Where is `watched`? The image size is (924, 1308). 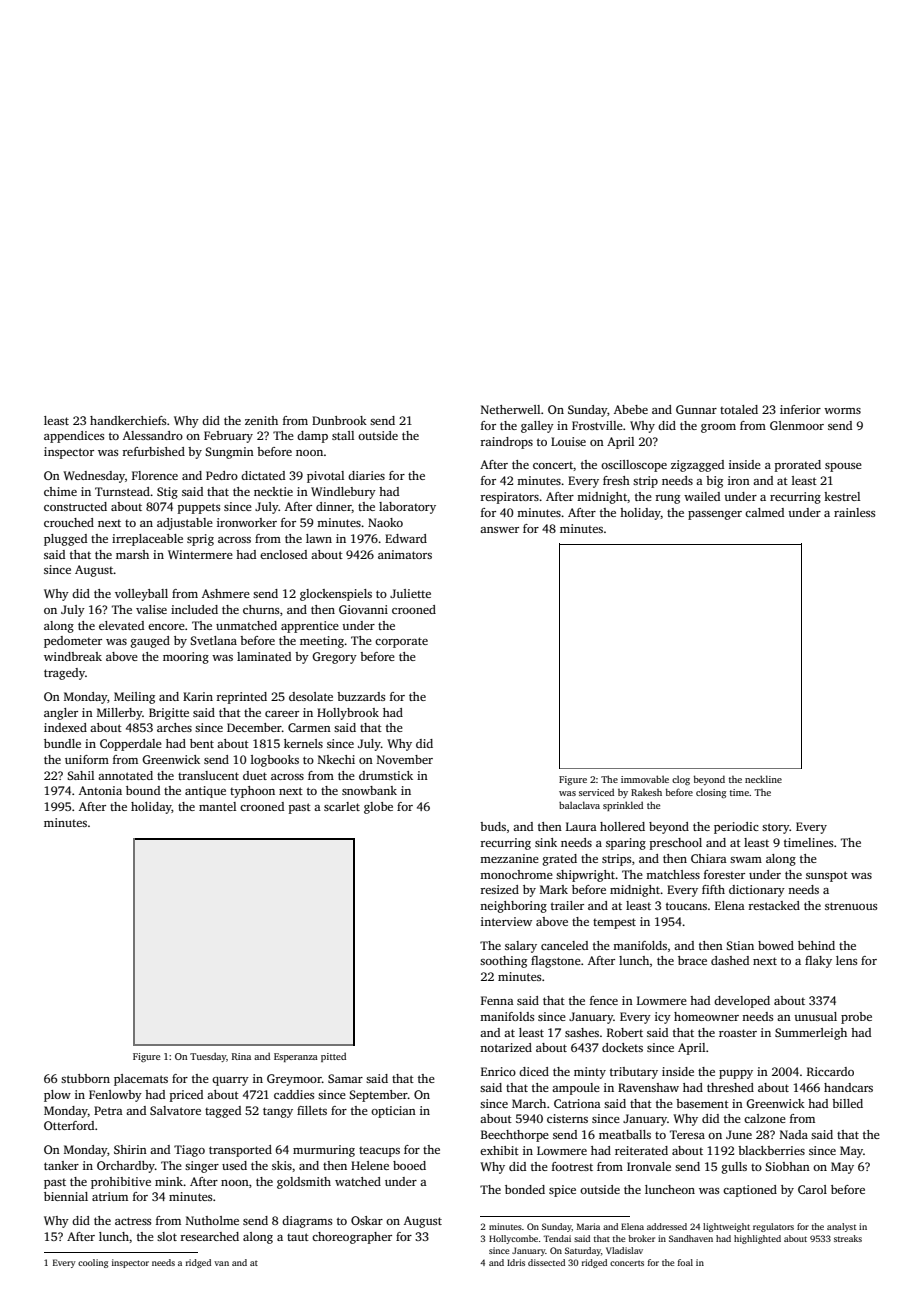
watched is located at coordinates (358, 1181).
